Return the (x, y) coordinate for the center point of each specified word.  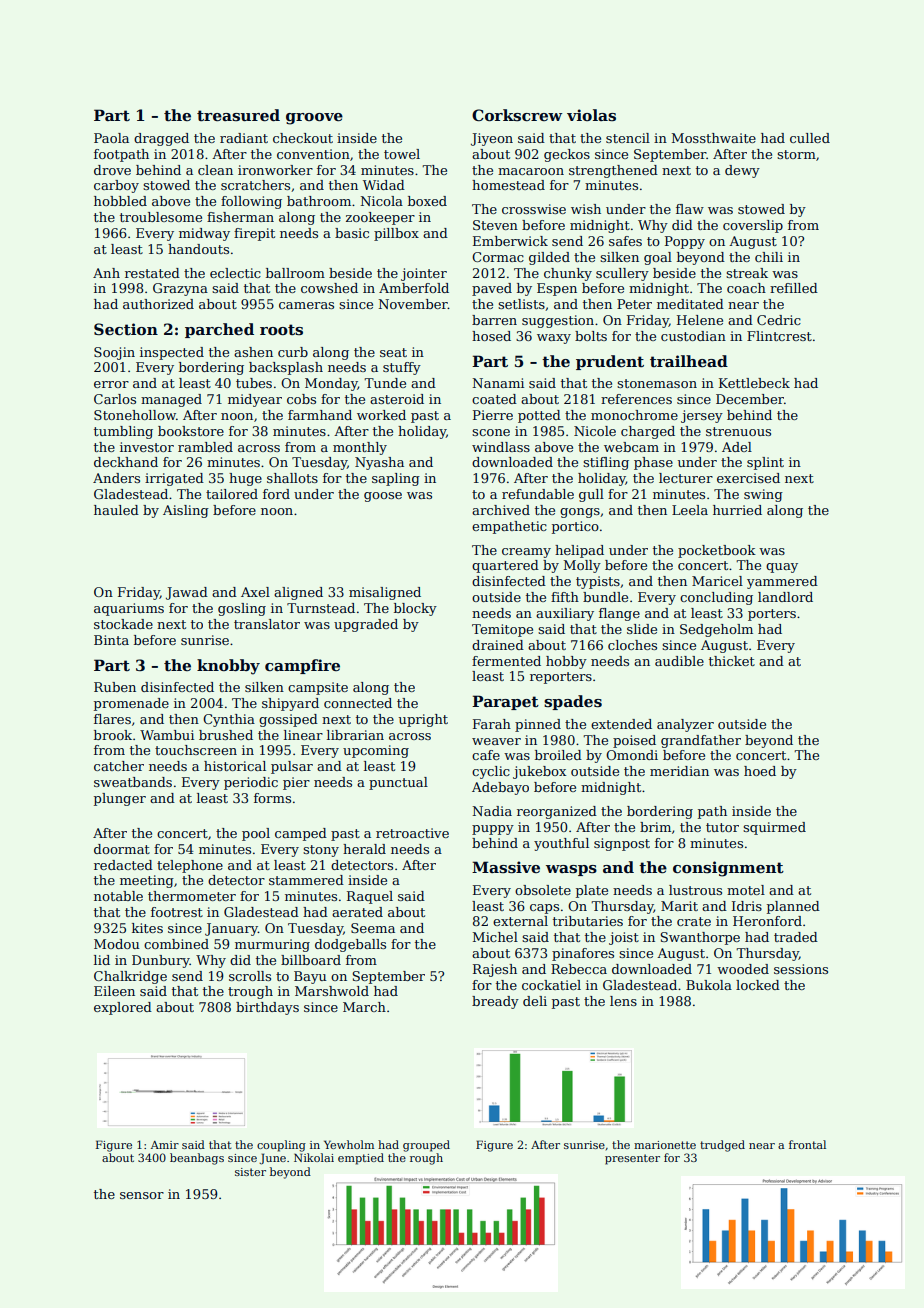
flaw (690, 209)
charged (648, 432)
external (520, 921)
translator (267, 624)
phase (653, 463)
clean (215, 170)
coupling (281, 1146)
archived (501, 510)
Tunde (385, 383)
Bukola (709, 985)
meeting (147, 881)
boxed (427, 201)
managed (171, 400)
